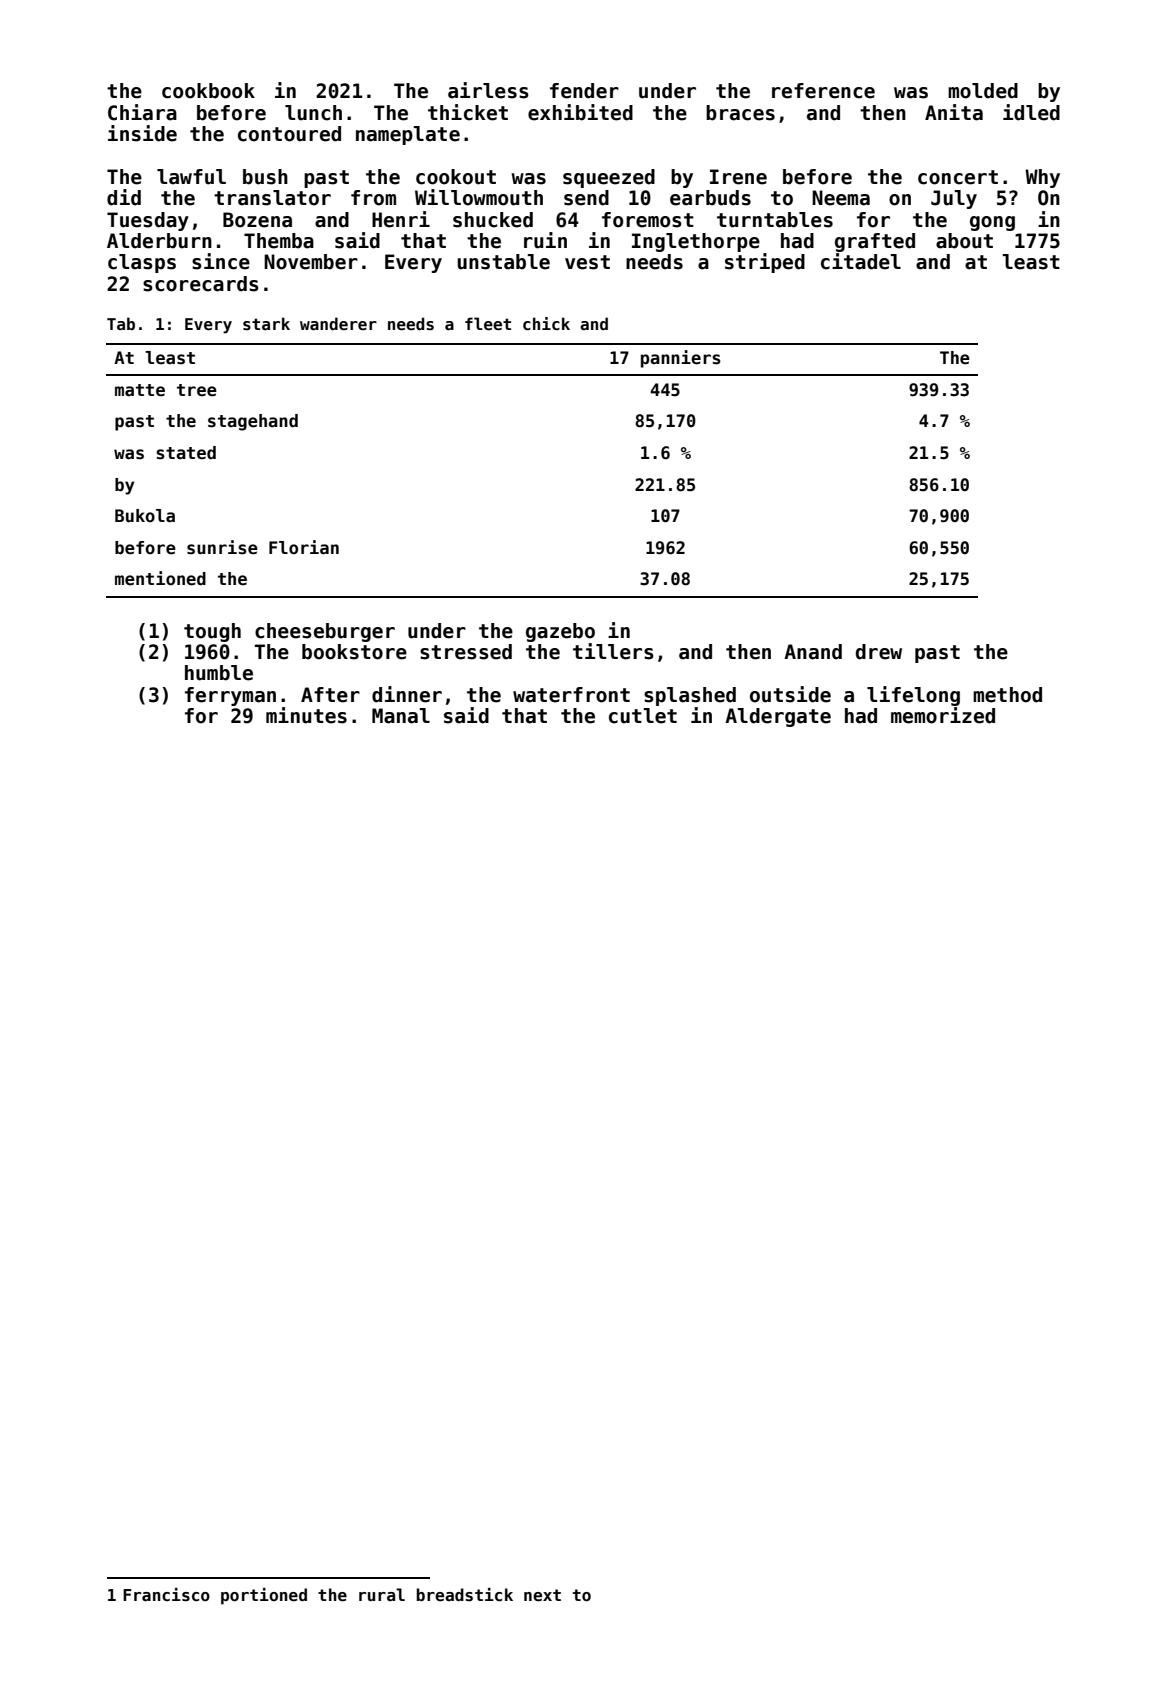  I want to click on panniers, so click(681, 359).
